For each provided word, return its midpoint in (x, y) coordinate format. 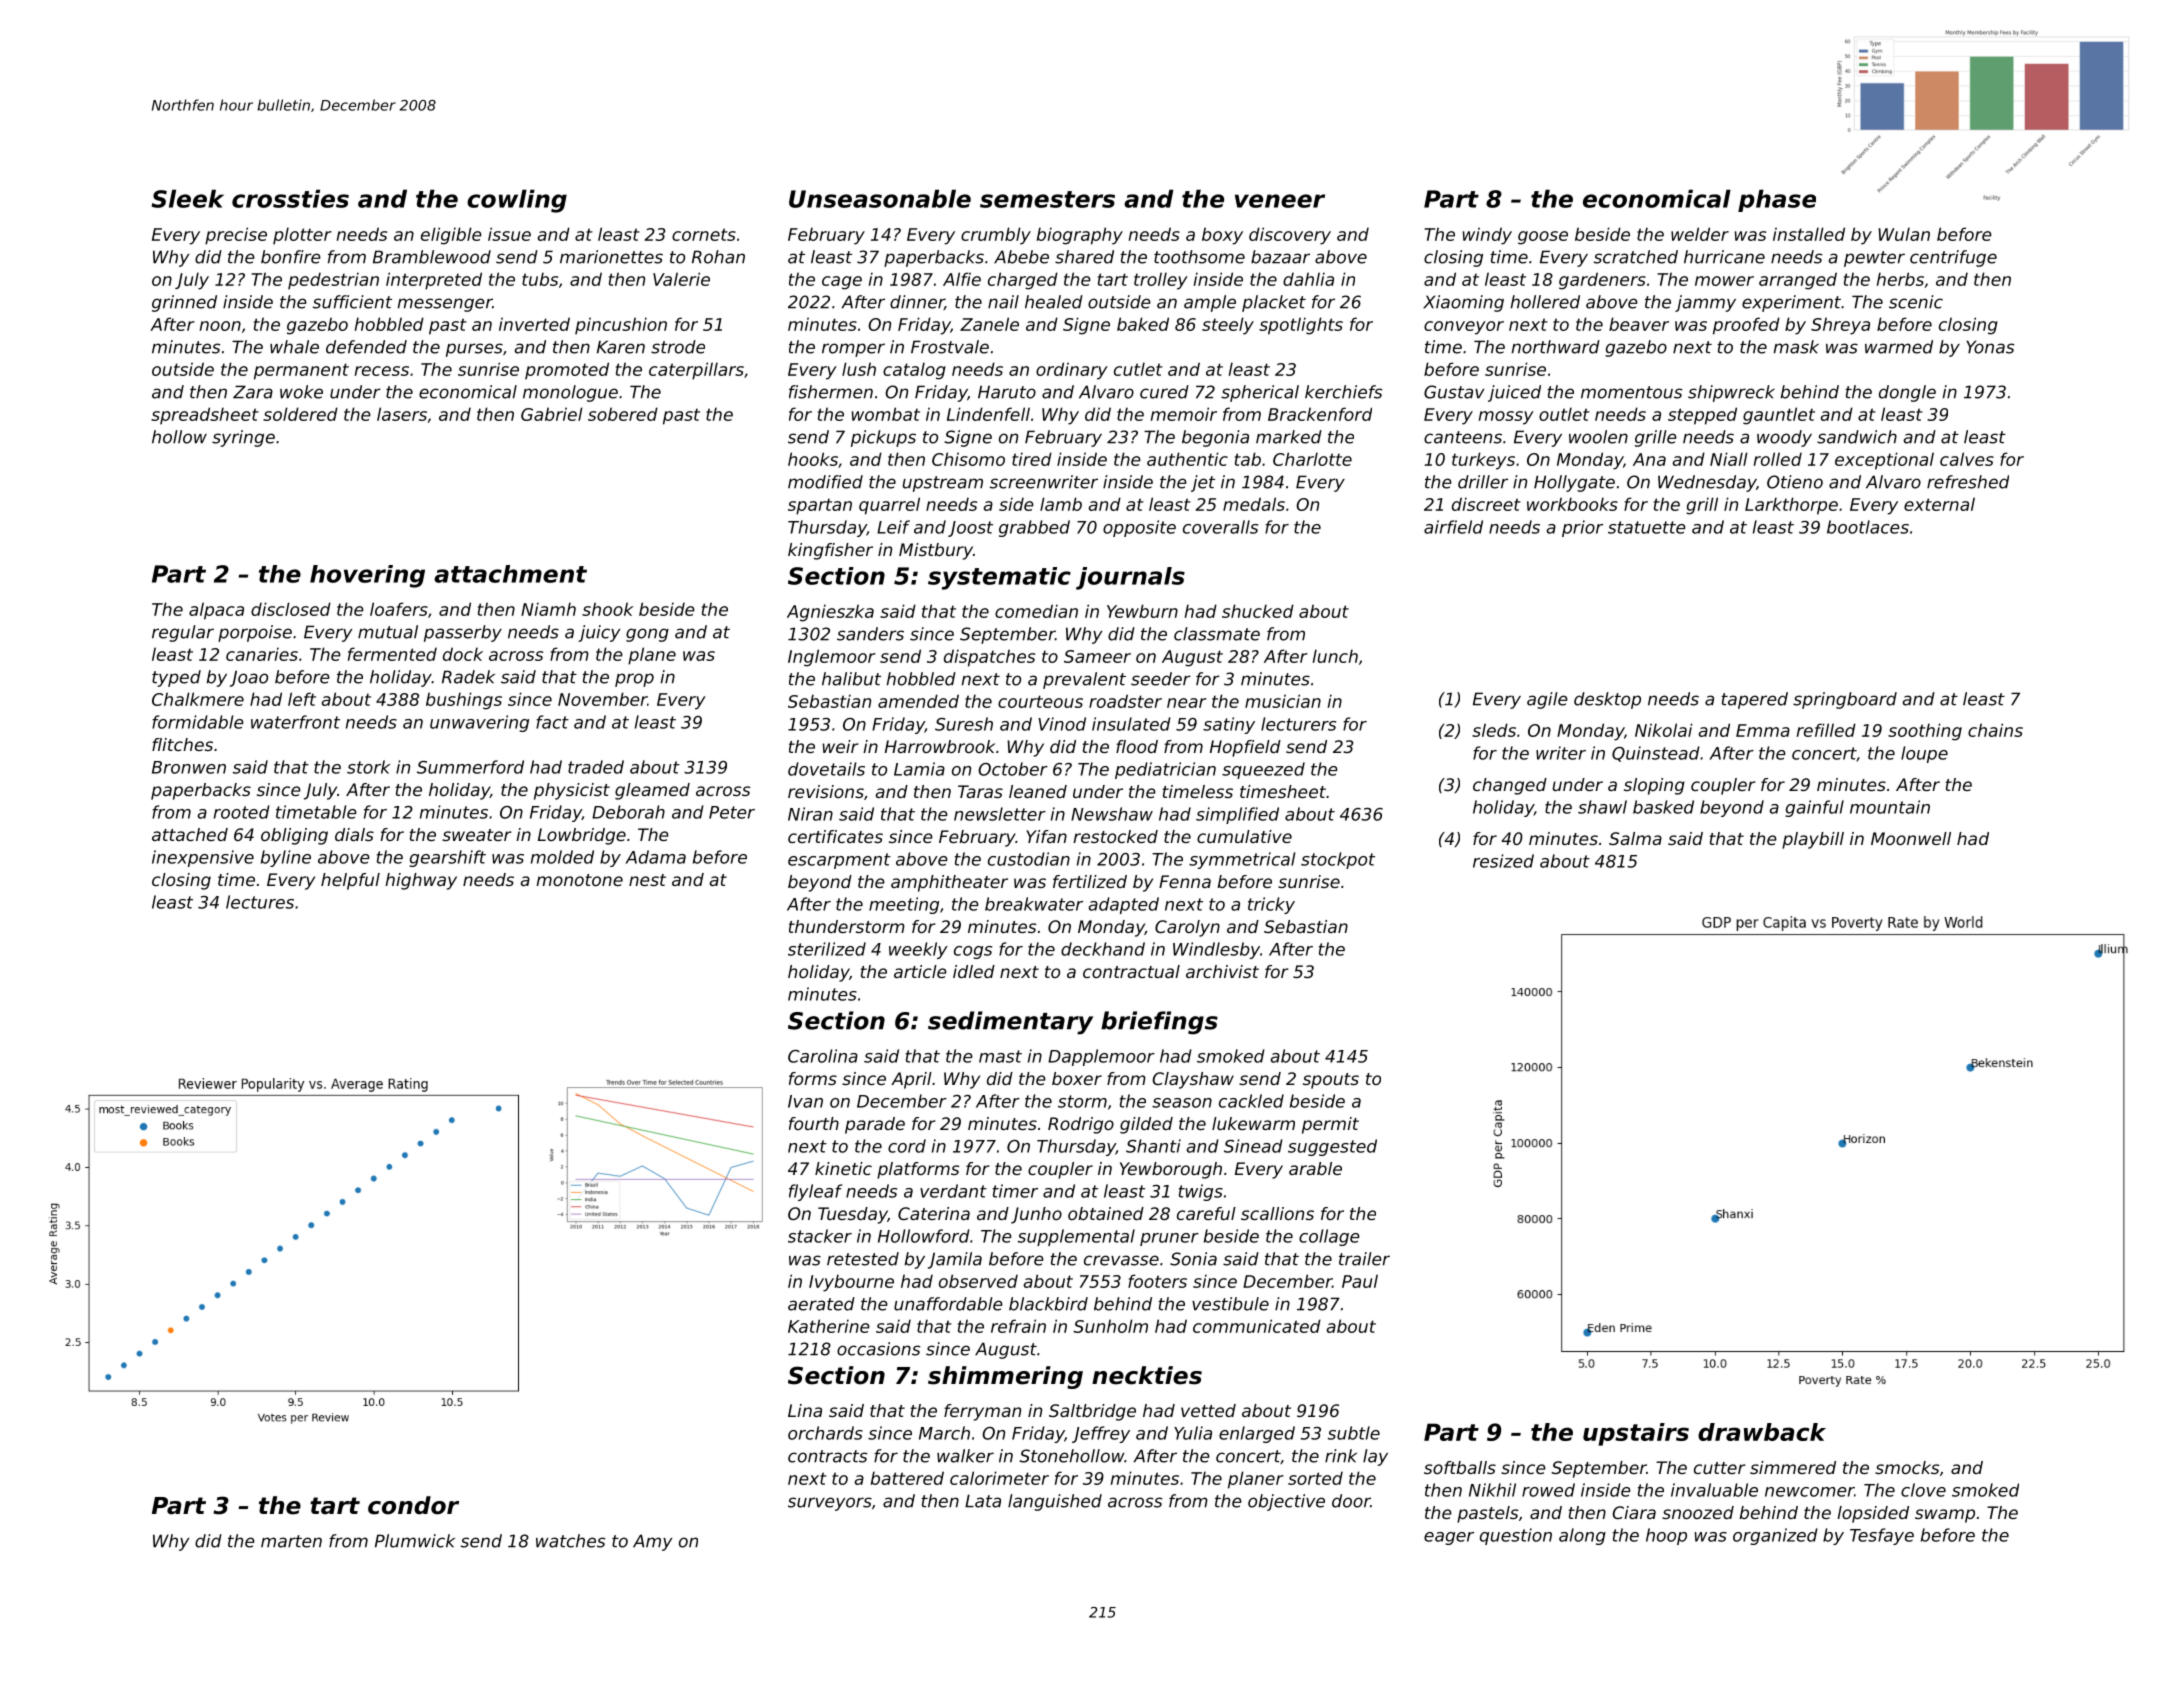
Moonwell (1911, 838)
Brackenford (1320, 414)
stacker (820, 1236)
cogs (973, 952)
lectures (260, 902)
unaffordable (948, 1304)
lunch (1335, 656)
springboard (1845, 700)
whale (294, 347)
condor (413, 1505)
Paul (1360, 1281)
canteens (1463, 437)
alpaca (216, 611)
